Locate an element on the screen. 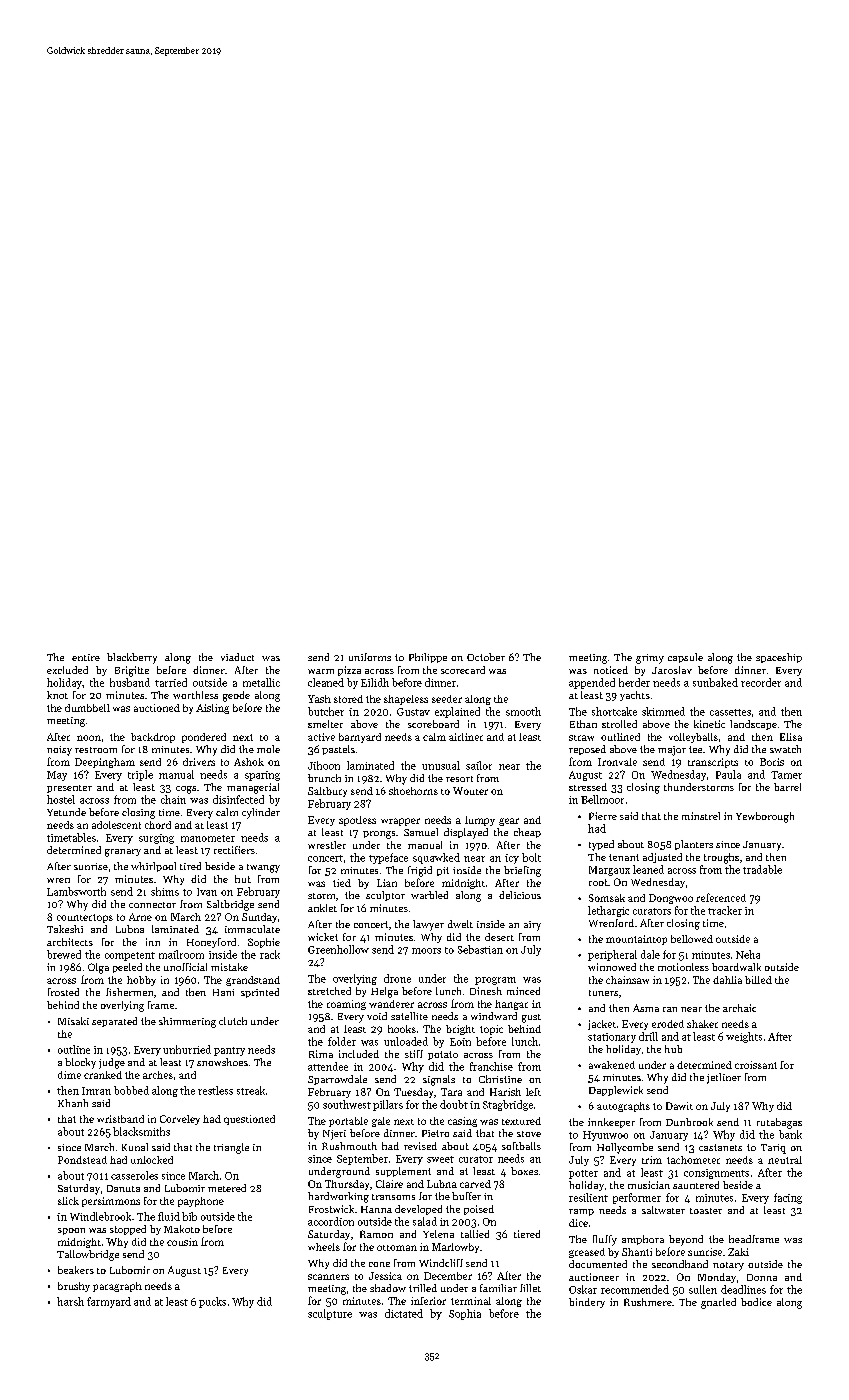  archaic is located at coordinates (739, 1008).
